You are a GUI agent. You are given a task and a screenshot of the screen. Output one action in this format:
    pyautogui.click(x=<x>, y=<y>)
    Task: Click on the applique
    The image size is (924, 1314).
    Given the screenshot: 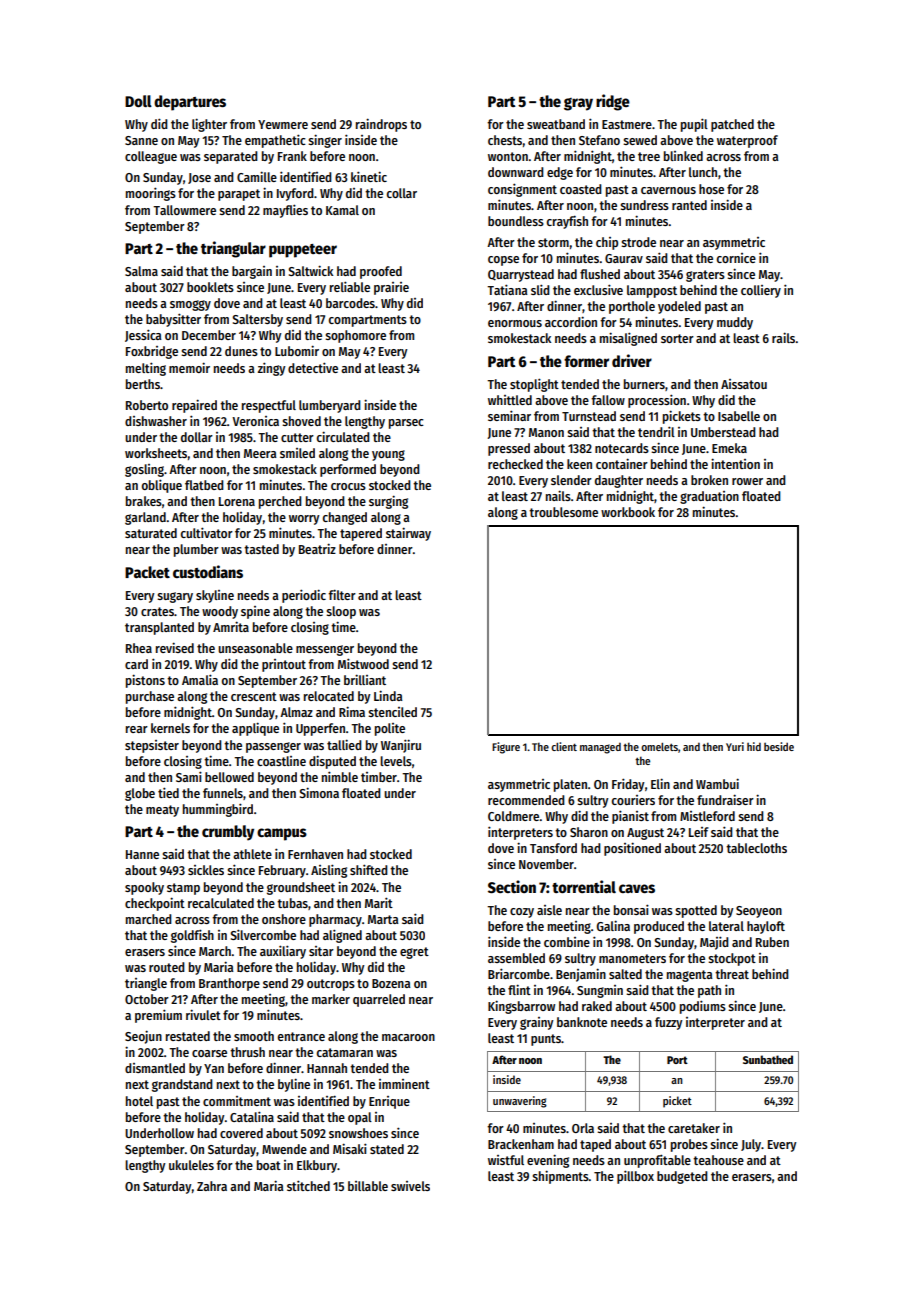 What is the action you would take?
    pyautogui.click(x=255, y=729)
